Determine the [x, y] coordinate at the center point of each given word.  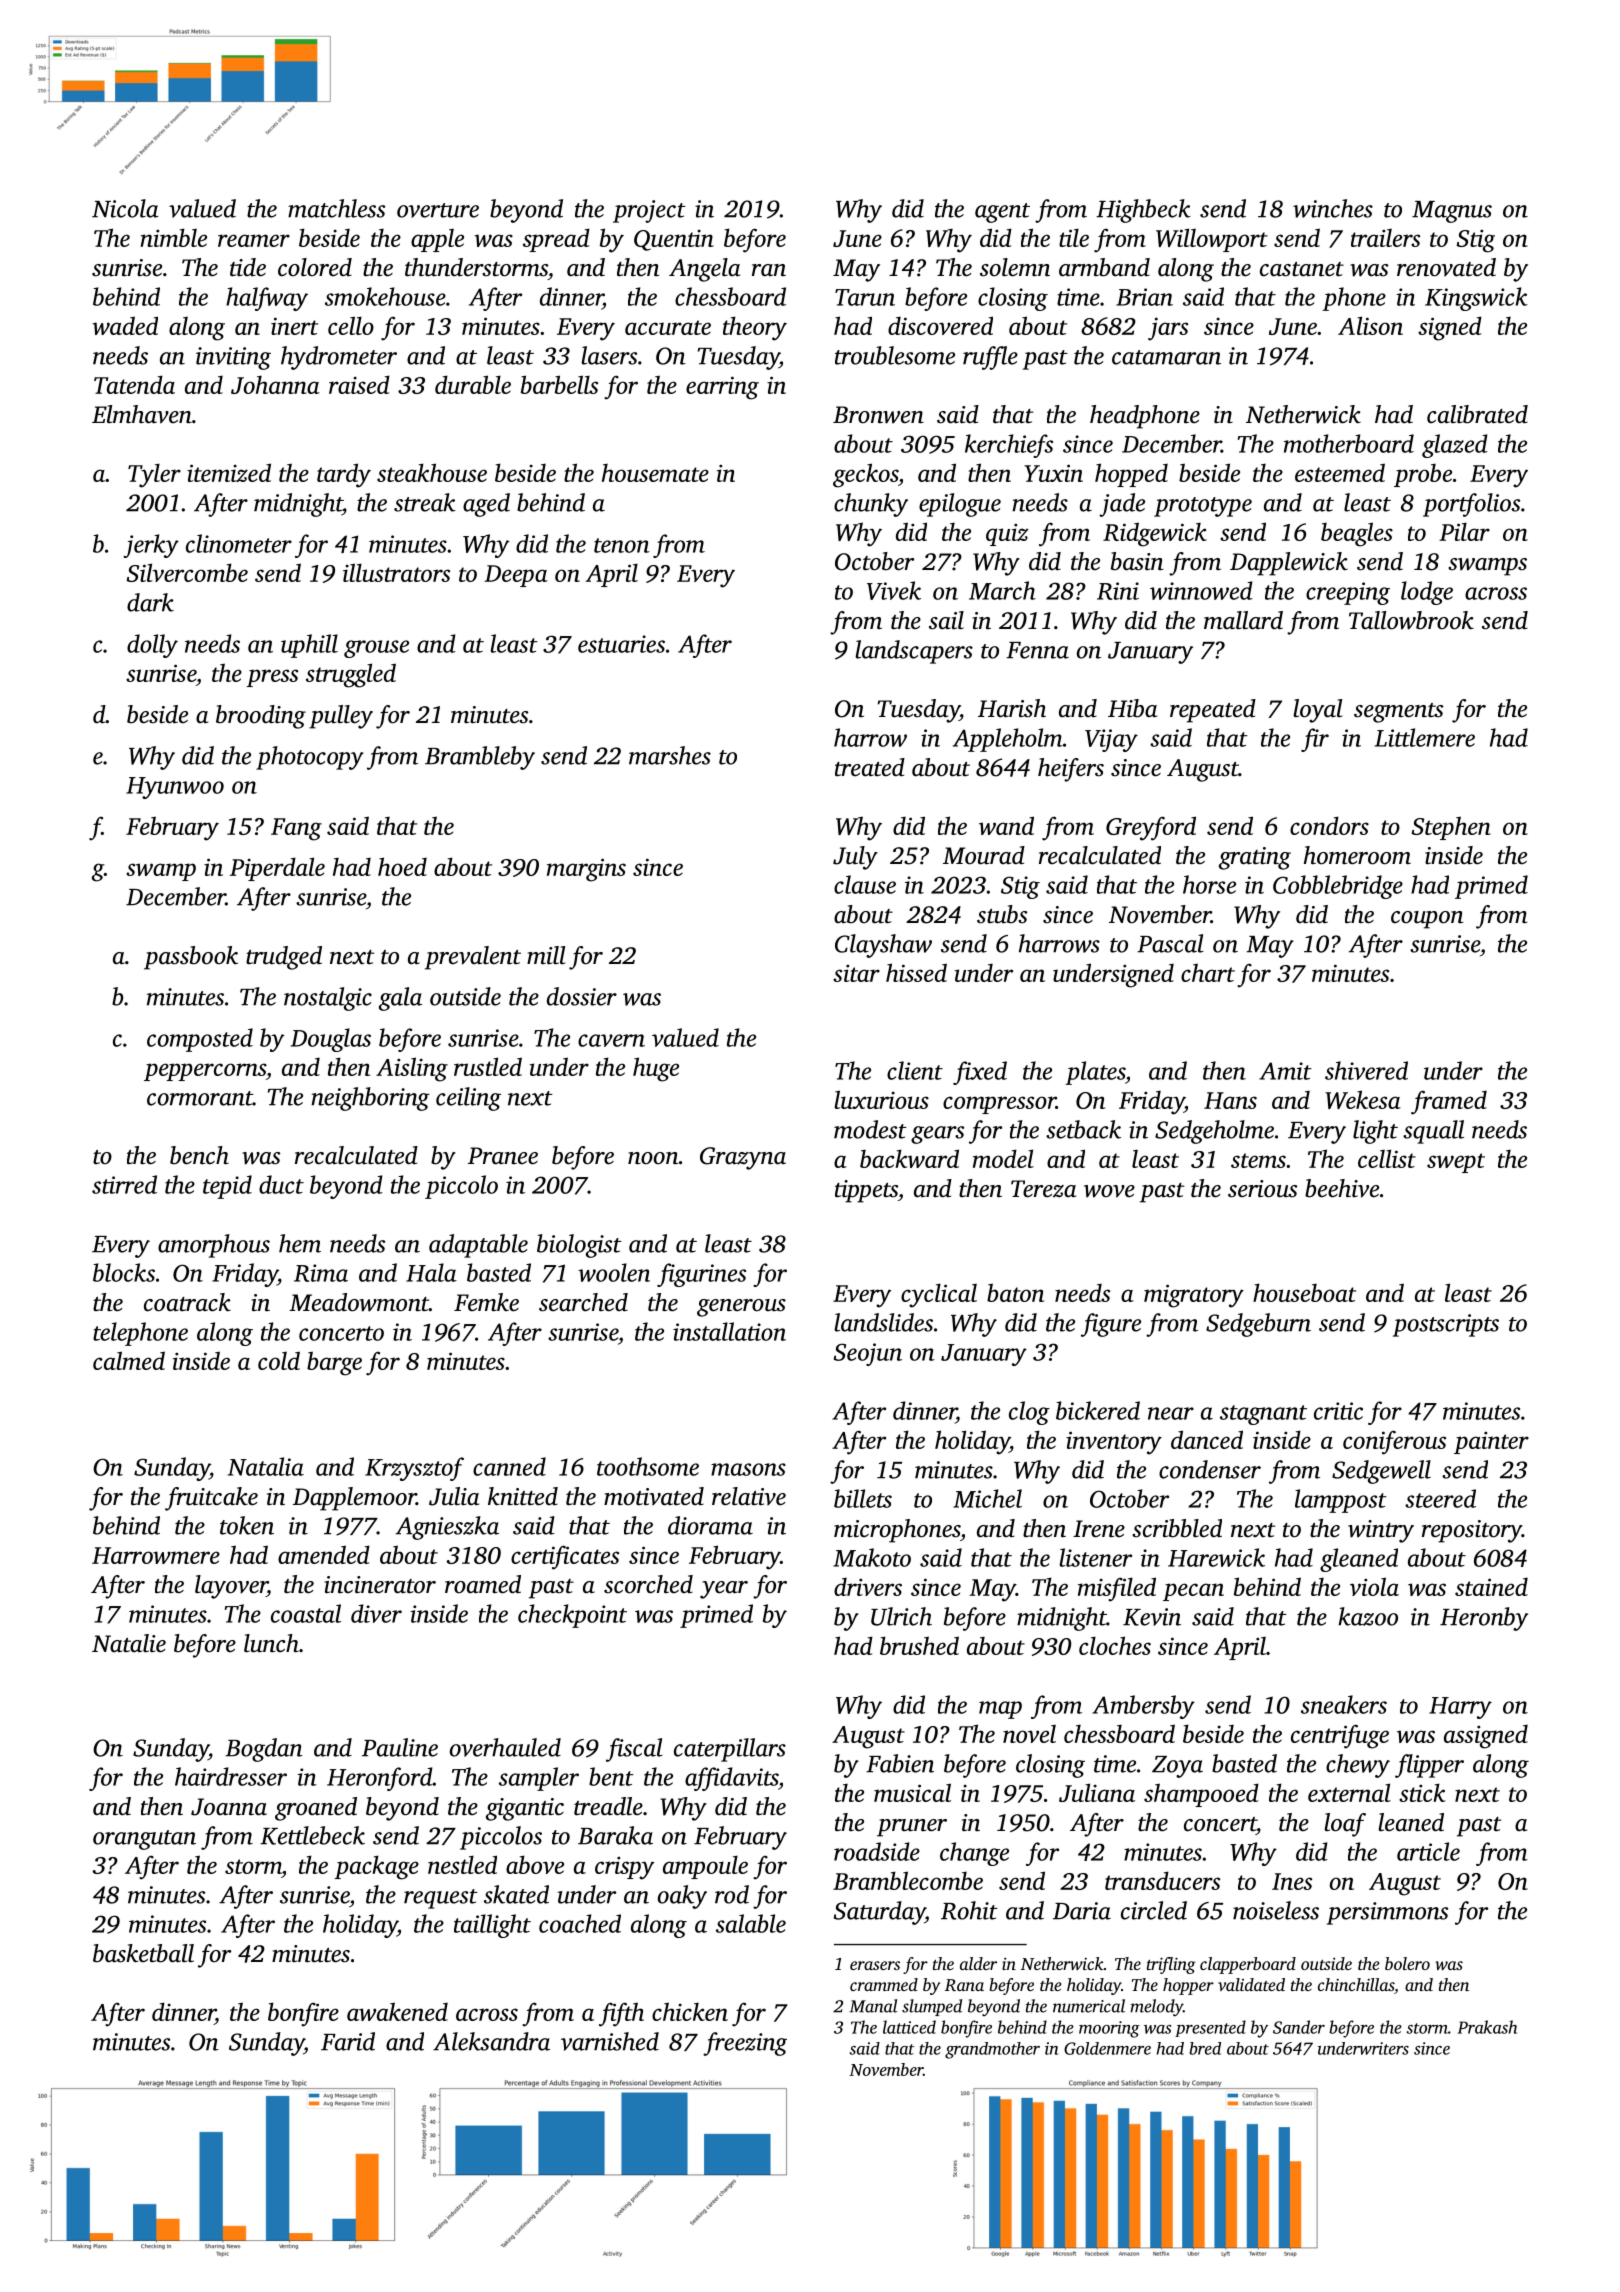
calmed [129, 1360]
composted [200, 1040]
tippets [866, 1191]
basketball [143, 1953]
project [649, 211]
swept [1456, 1163]
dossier [582, 996]
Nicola [125, 208]
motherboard [1349, 443]
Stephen [1451, 828]
